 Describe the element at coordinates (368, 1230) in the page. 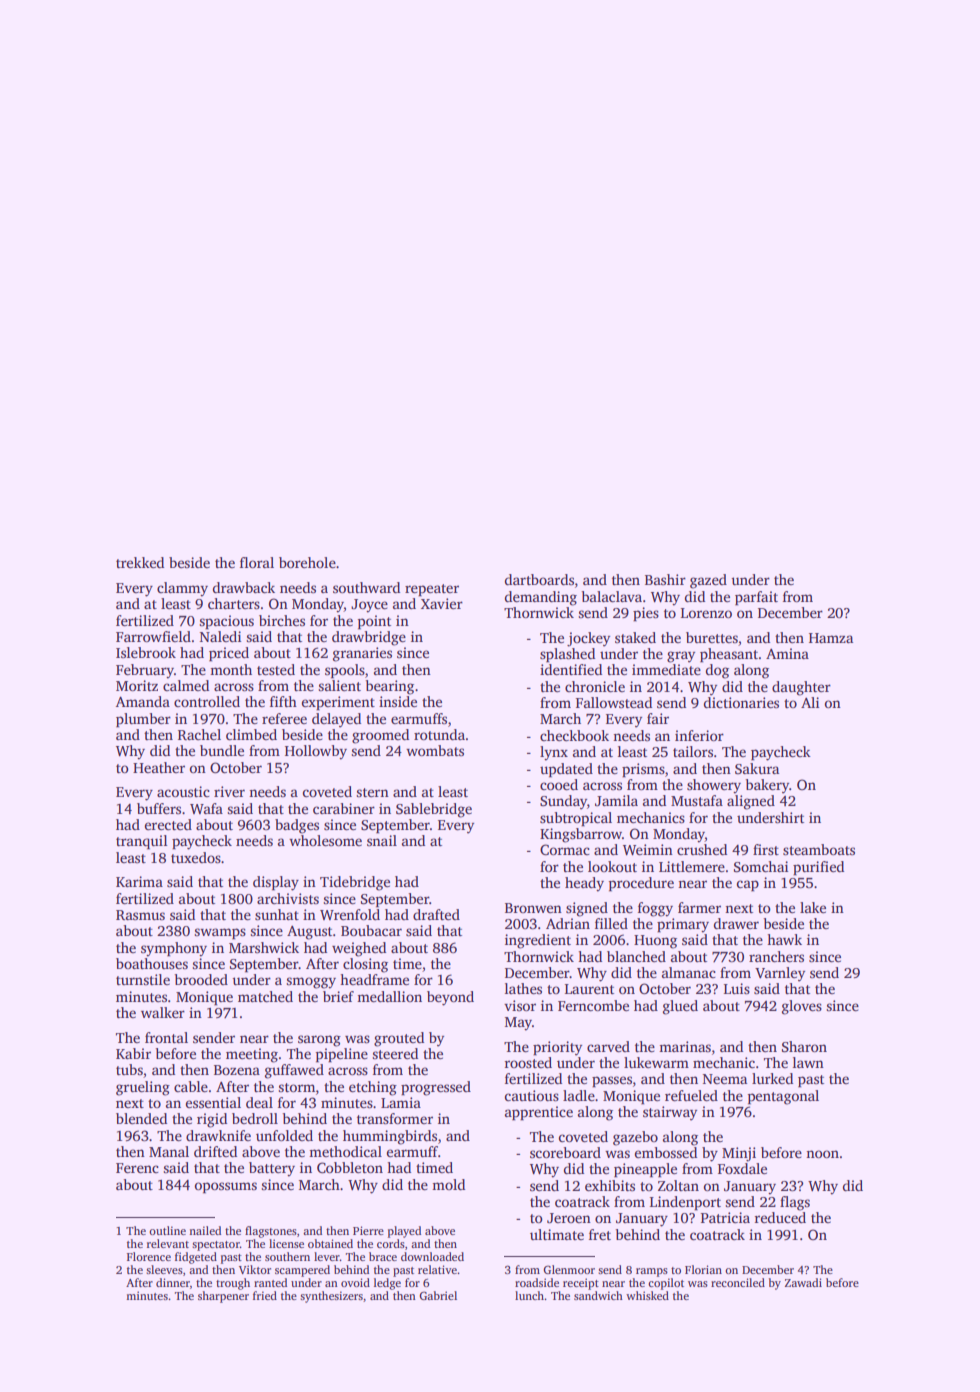

I see `Pierre` at that location.
